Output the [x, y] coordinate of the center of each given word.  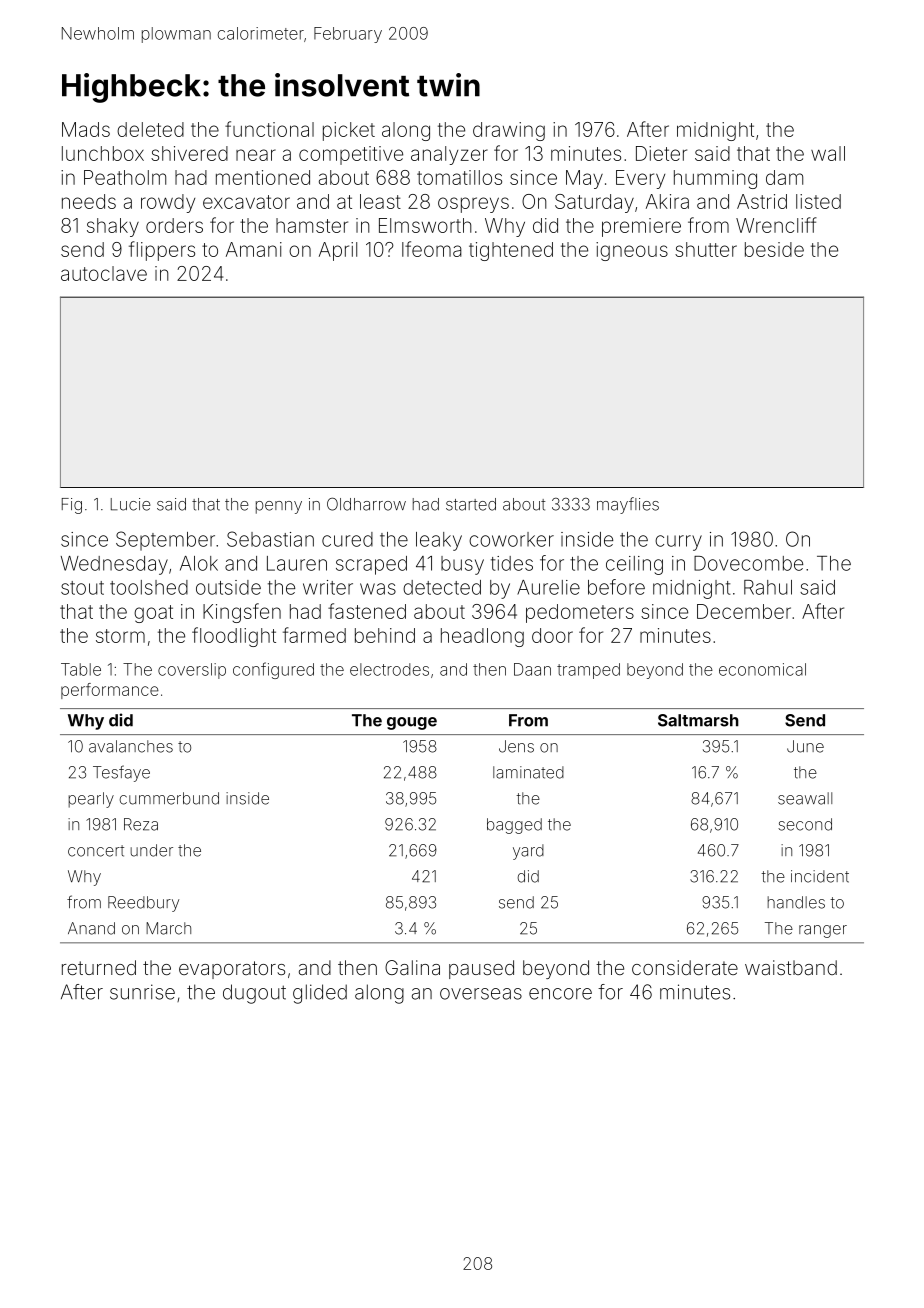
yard [528, 852]
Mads [86, 129]
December [744, 611]
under [151, 850]
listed [818, 201]
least [380, 201]
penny [279, 507]
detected [442, 587]
